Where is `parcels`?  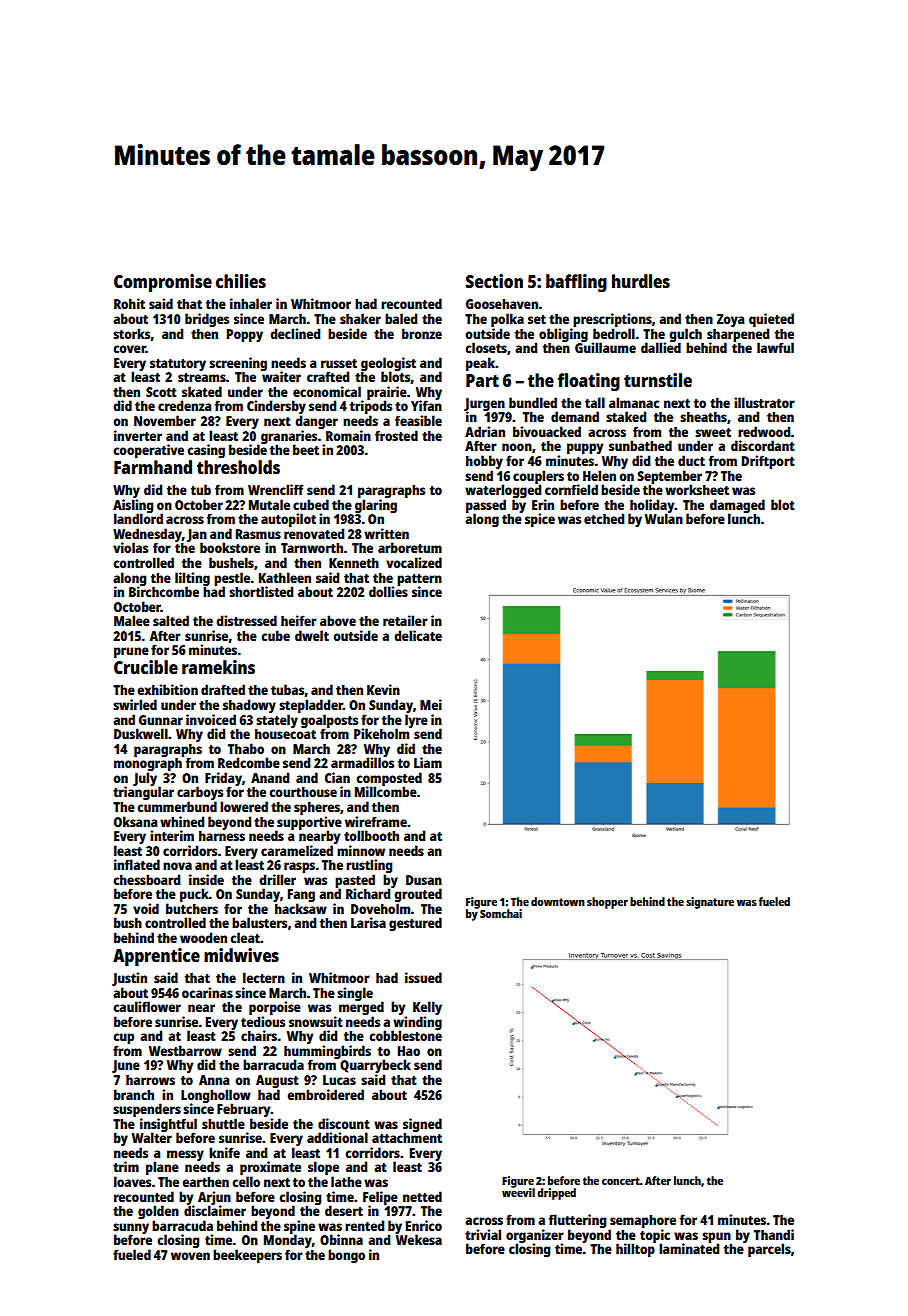
parcels is located at coordinates (769, 1250).
